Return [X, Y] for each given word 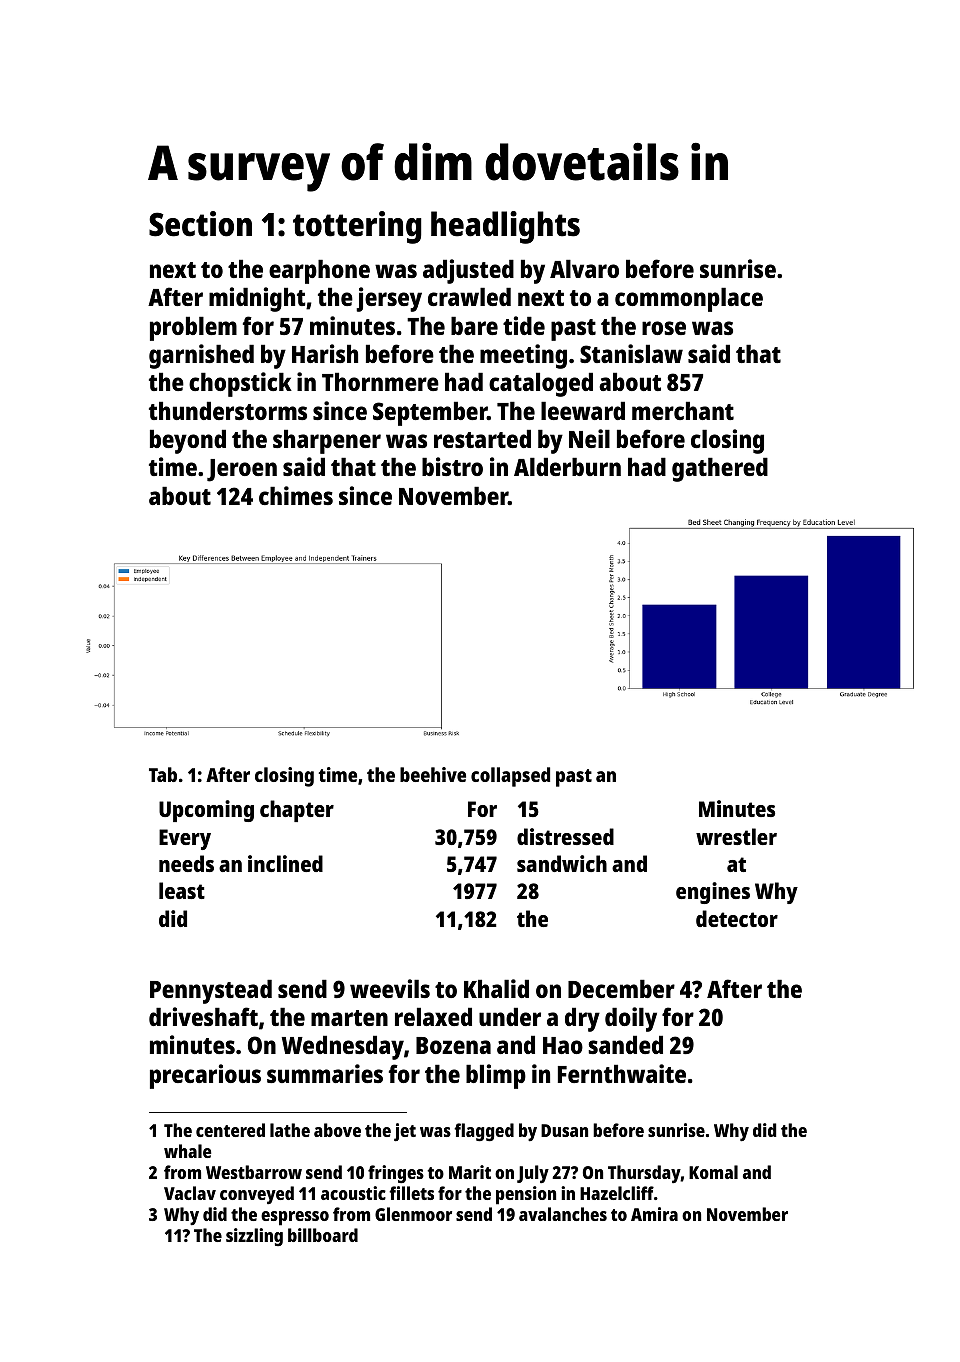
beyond [188, 441]
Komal [713, 1172]
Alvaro [584, 268]
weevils [390, 988]
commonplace [689, 299]
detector [737, 918]
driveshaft [203, 1016]
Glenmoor [413, 1214]
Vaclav [190, 1193]
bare [474, 325]
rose [664, 328]
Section [200, 224]
